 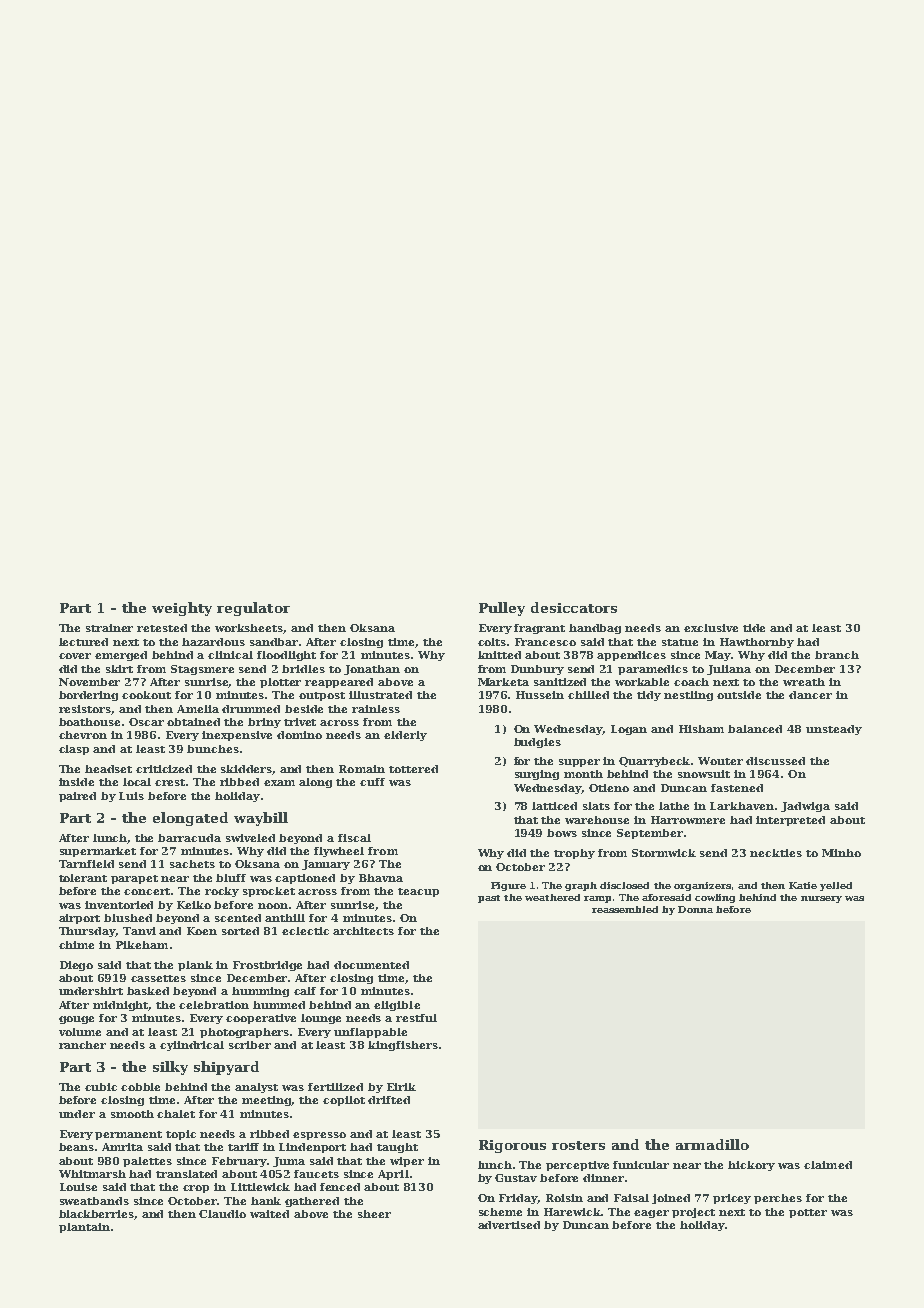 I want to click on handbag, so click(x=595, y=629).
